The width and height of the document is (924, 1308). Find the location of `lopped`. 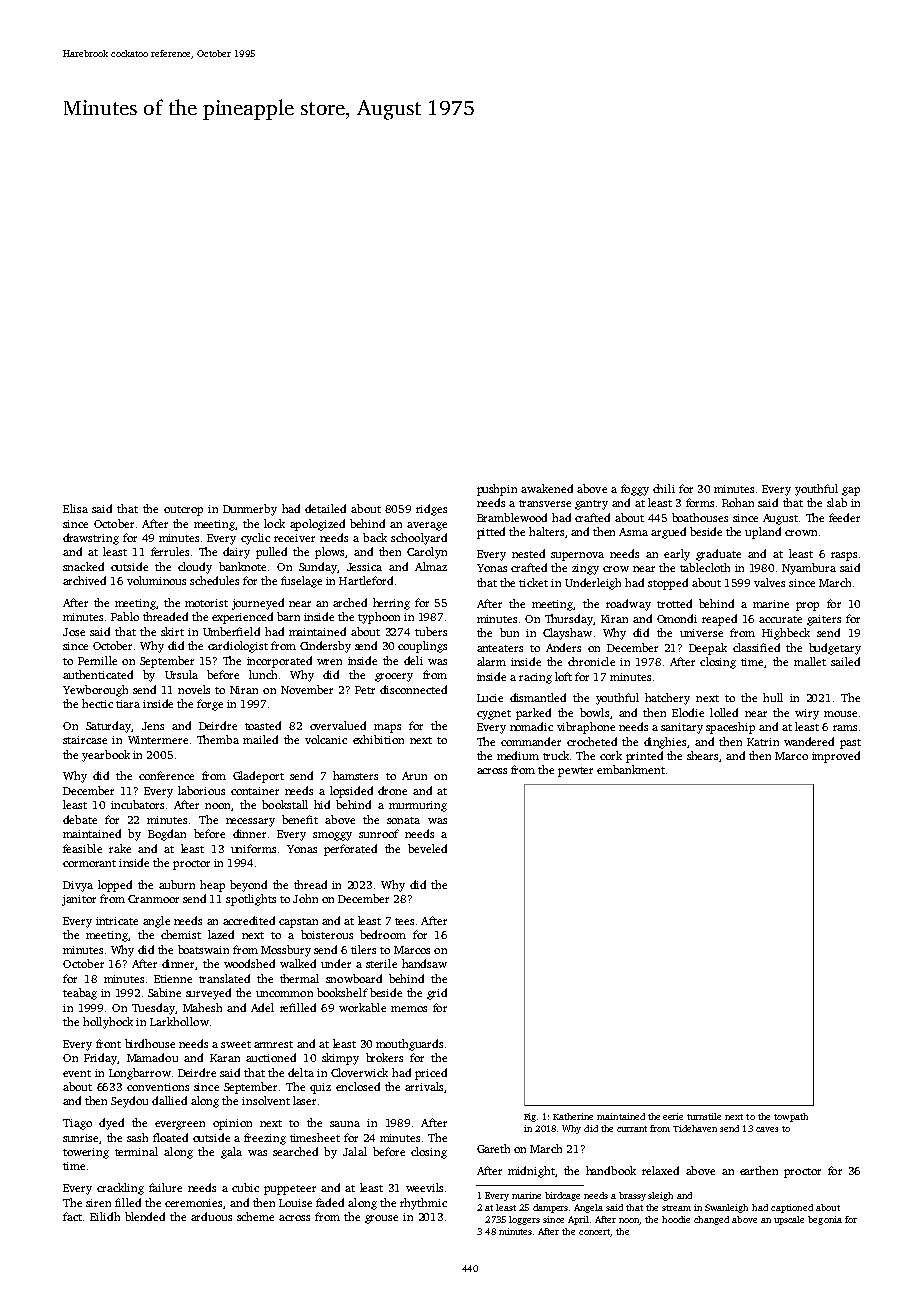

lopped is located at coordinates (115, 886).
